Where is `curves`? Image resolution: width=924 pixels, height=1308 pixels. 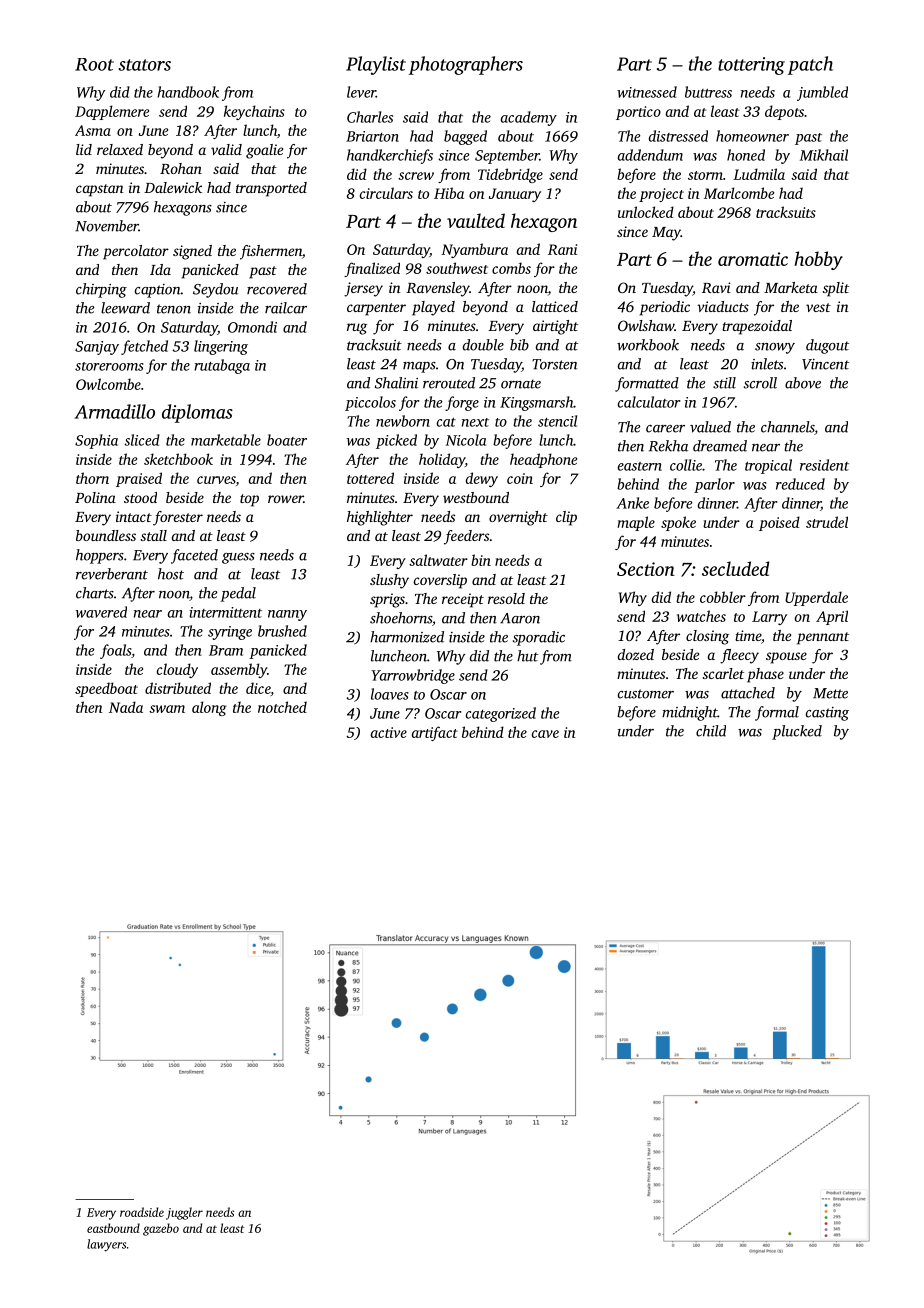 curves is located at coordinates (216, 480).
